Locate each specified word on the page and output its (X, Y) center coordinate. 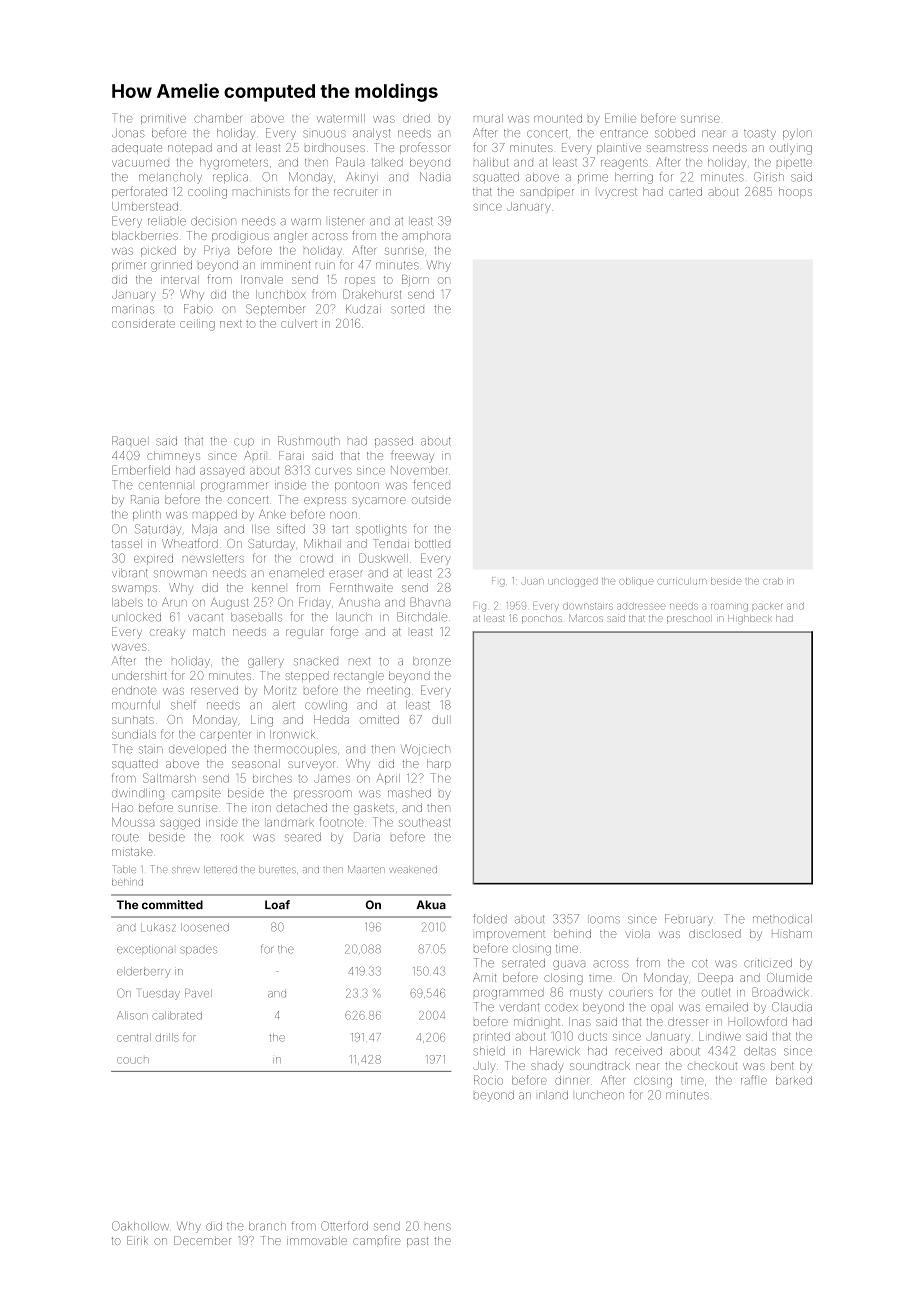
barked (794, 1080)
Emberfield (141, 470)
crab (772, 582)
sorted (407, 309)
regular (304, 633)
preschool (688, 619)
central (134, 1037)
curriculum (682, 582)
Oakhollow (140, 1226)
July (484, 1067)
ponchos (542, 619)
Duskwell (383, 558)
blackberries (145, 235)
